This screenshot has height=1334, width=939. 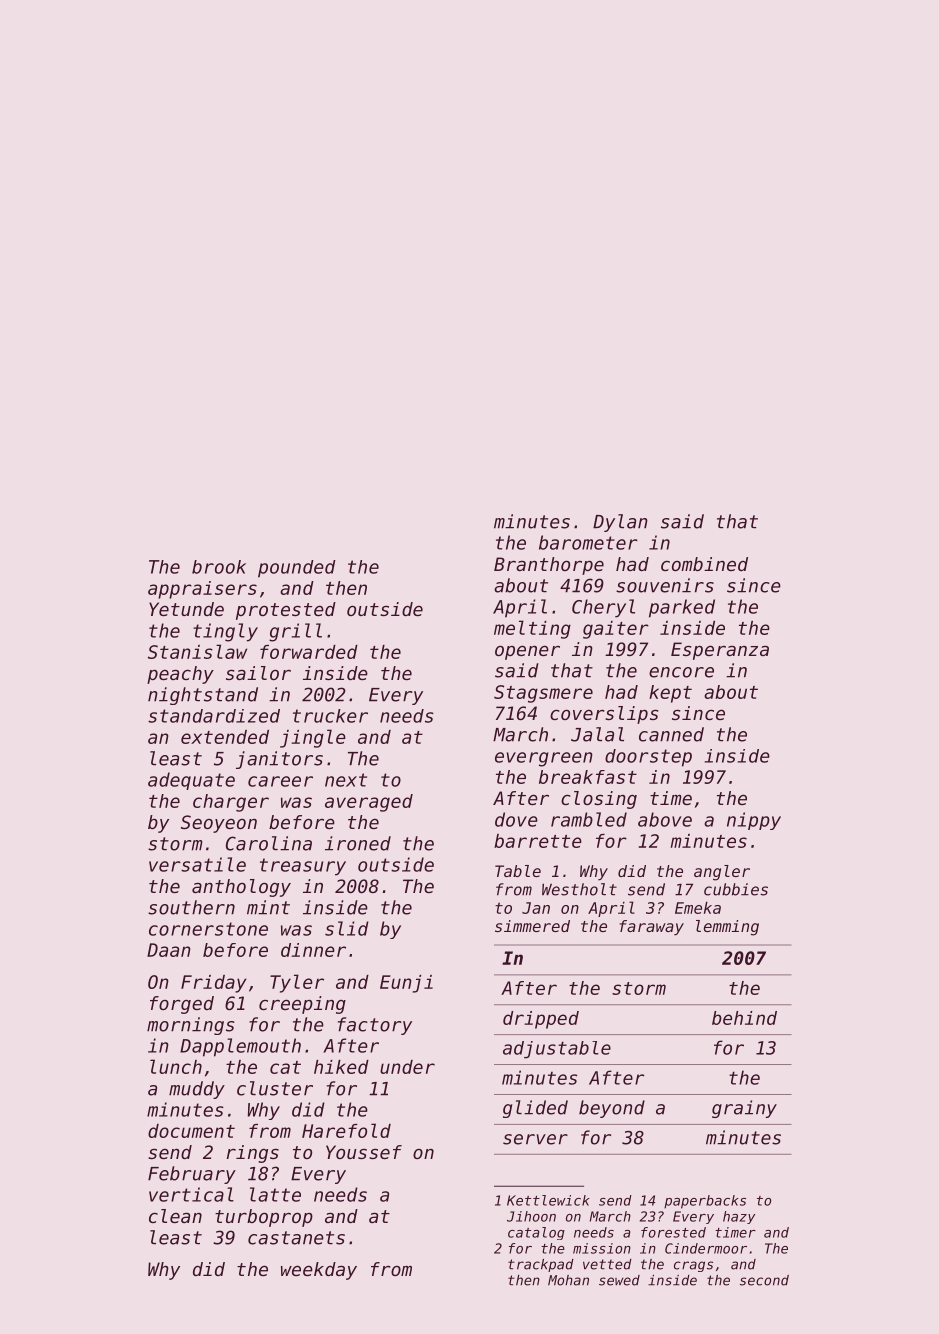 What do you see at coordinates (531, 1216) in the screenshot?
I see `Jihoon` at bounding box center [531, 1216].
